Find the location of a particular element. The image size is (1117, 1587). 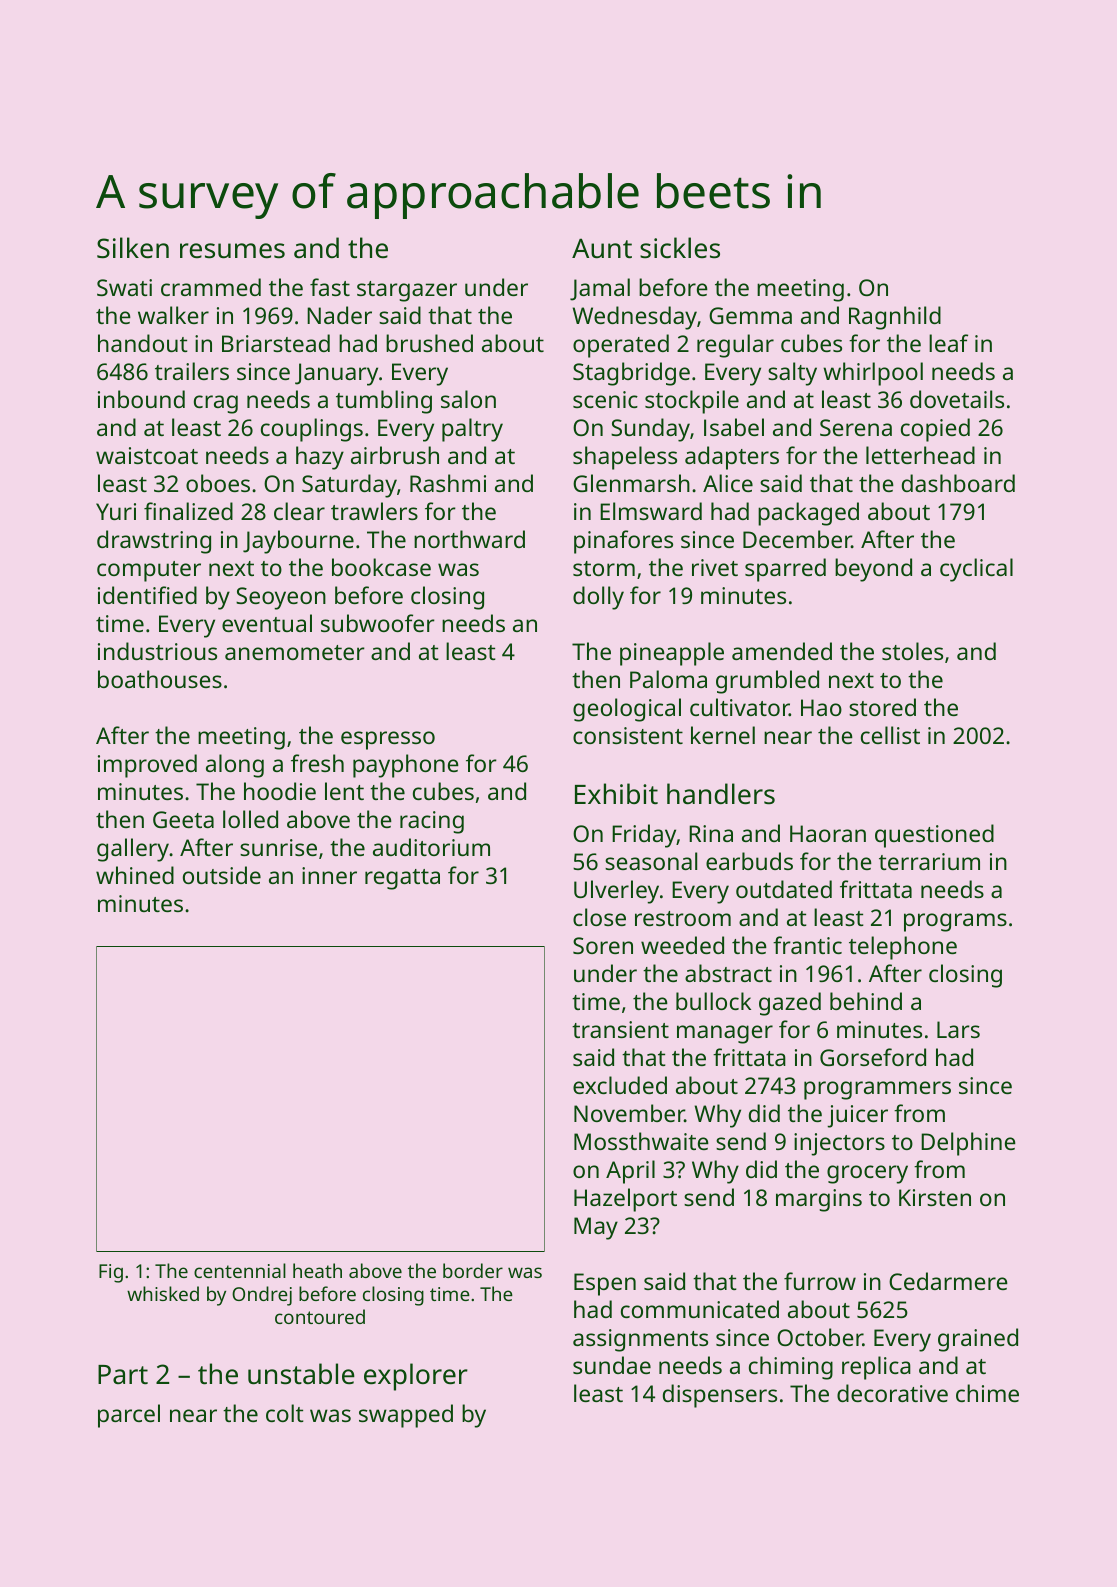

Part is located at coordinates (123, 1374).
